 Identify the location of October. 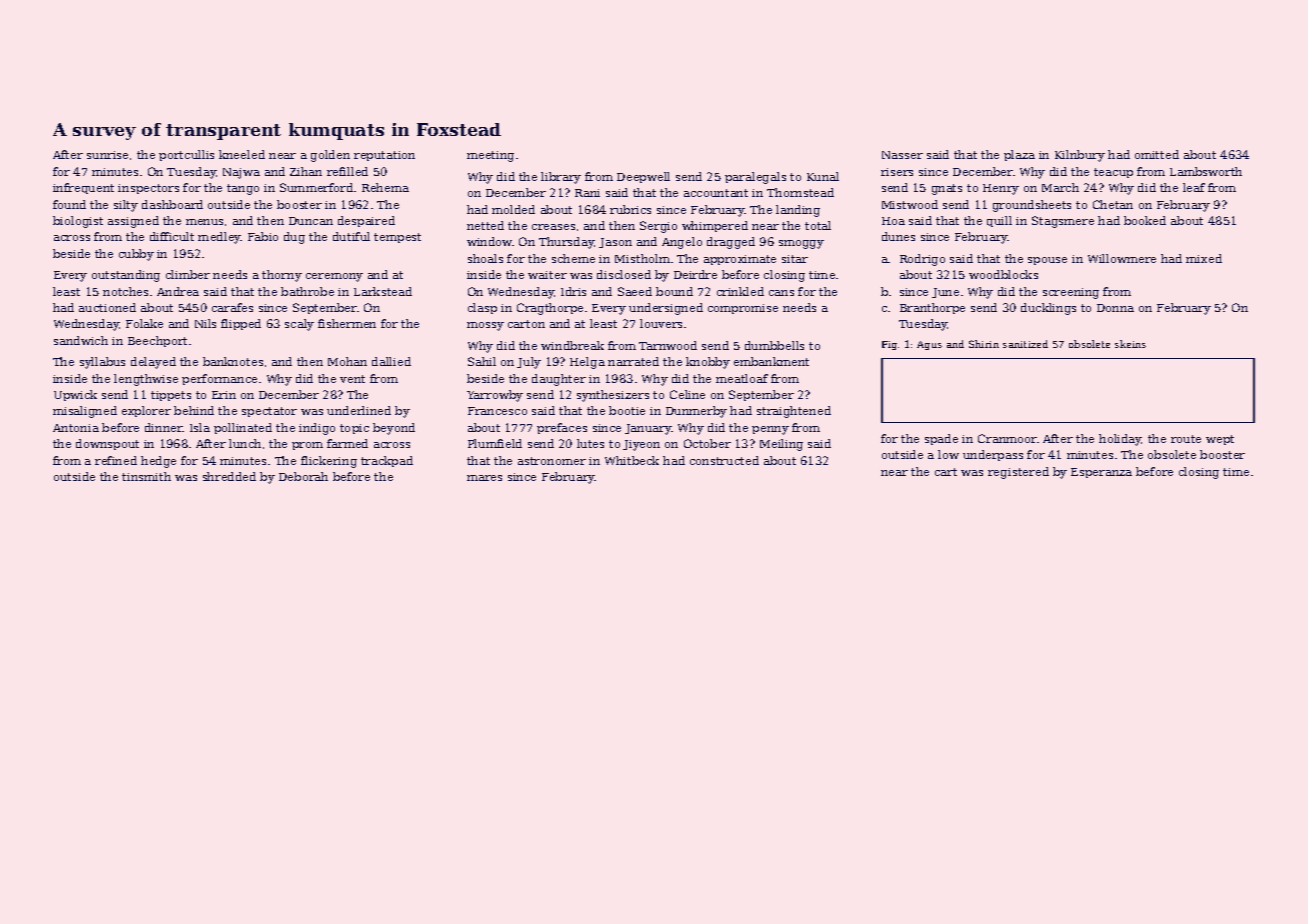
(707, 443).
